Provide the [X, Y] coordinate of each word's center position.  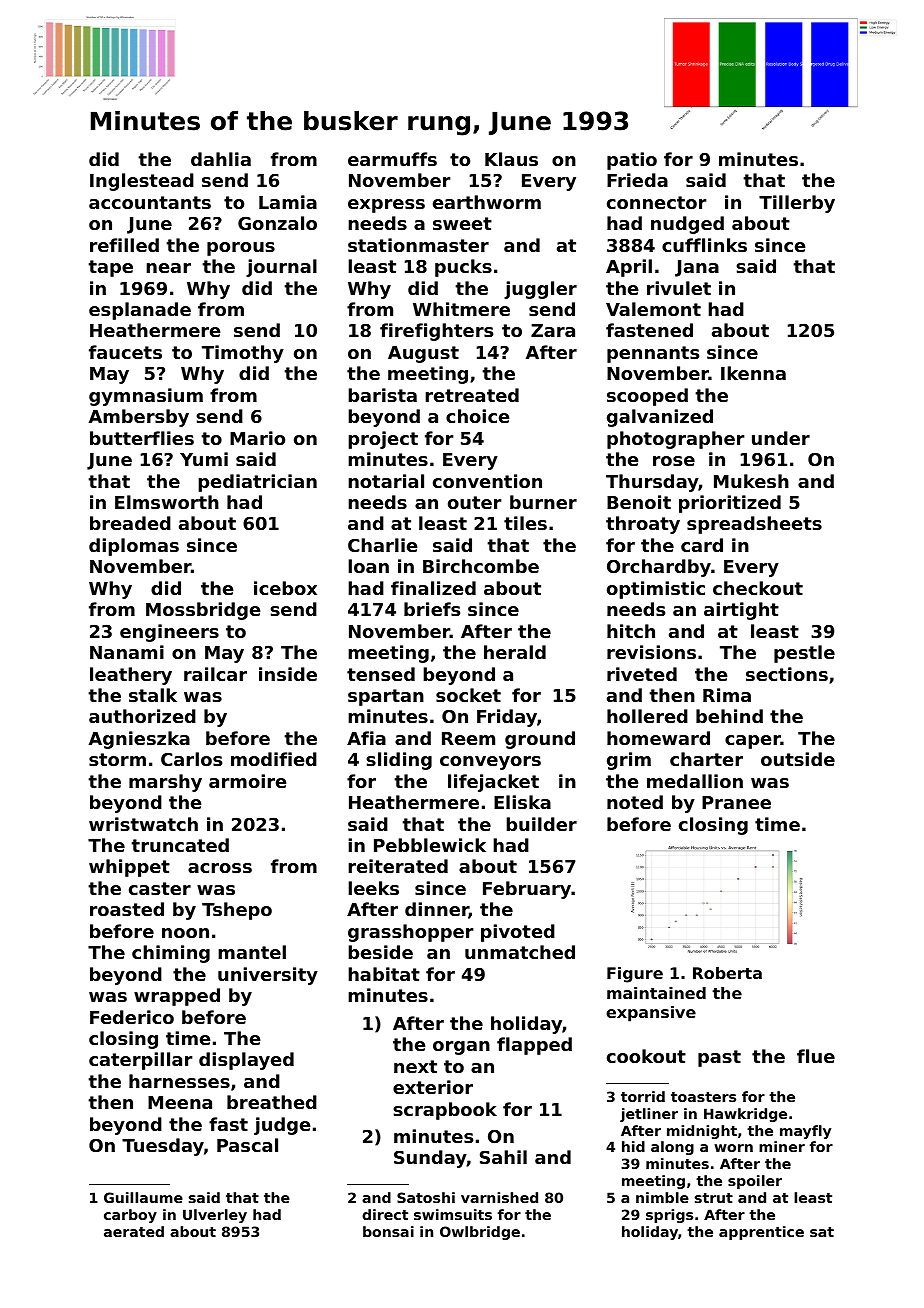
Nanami [127, 652]
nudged [687, 225]
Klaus [511, 159]
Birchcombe [481, 566]
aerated [134, 1231]
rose [674, 461]
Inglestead [142, 182]
